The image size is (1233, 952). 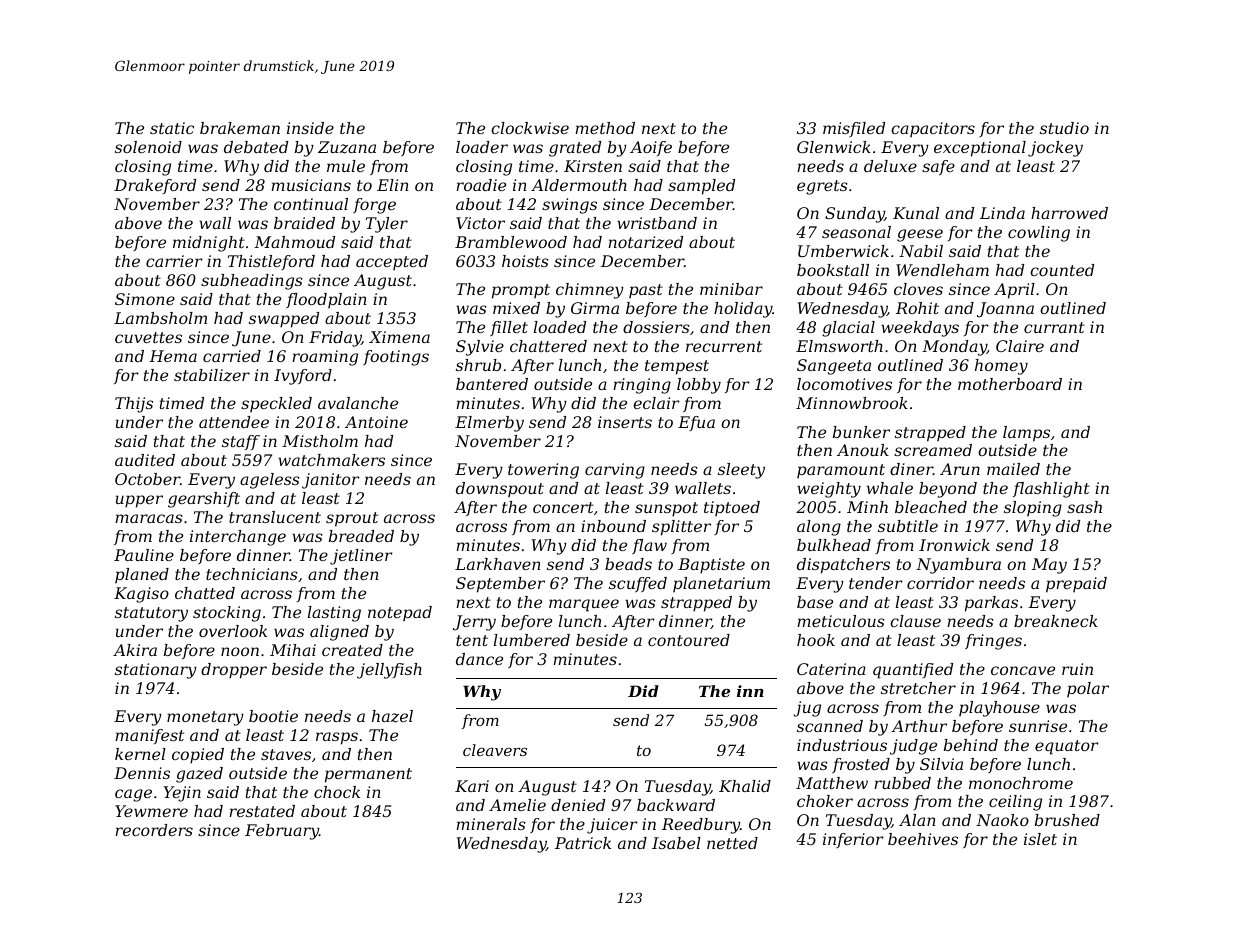 What do you see at coordinates (525, 261) in the screenshot?
I see `hoists` at bounding box center [525, 261].
